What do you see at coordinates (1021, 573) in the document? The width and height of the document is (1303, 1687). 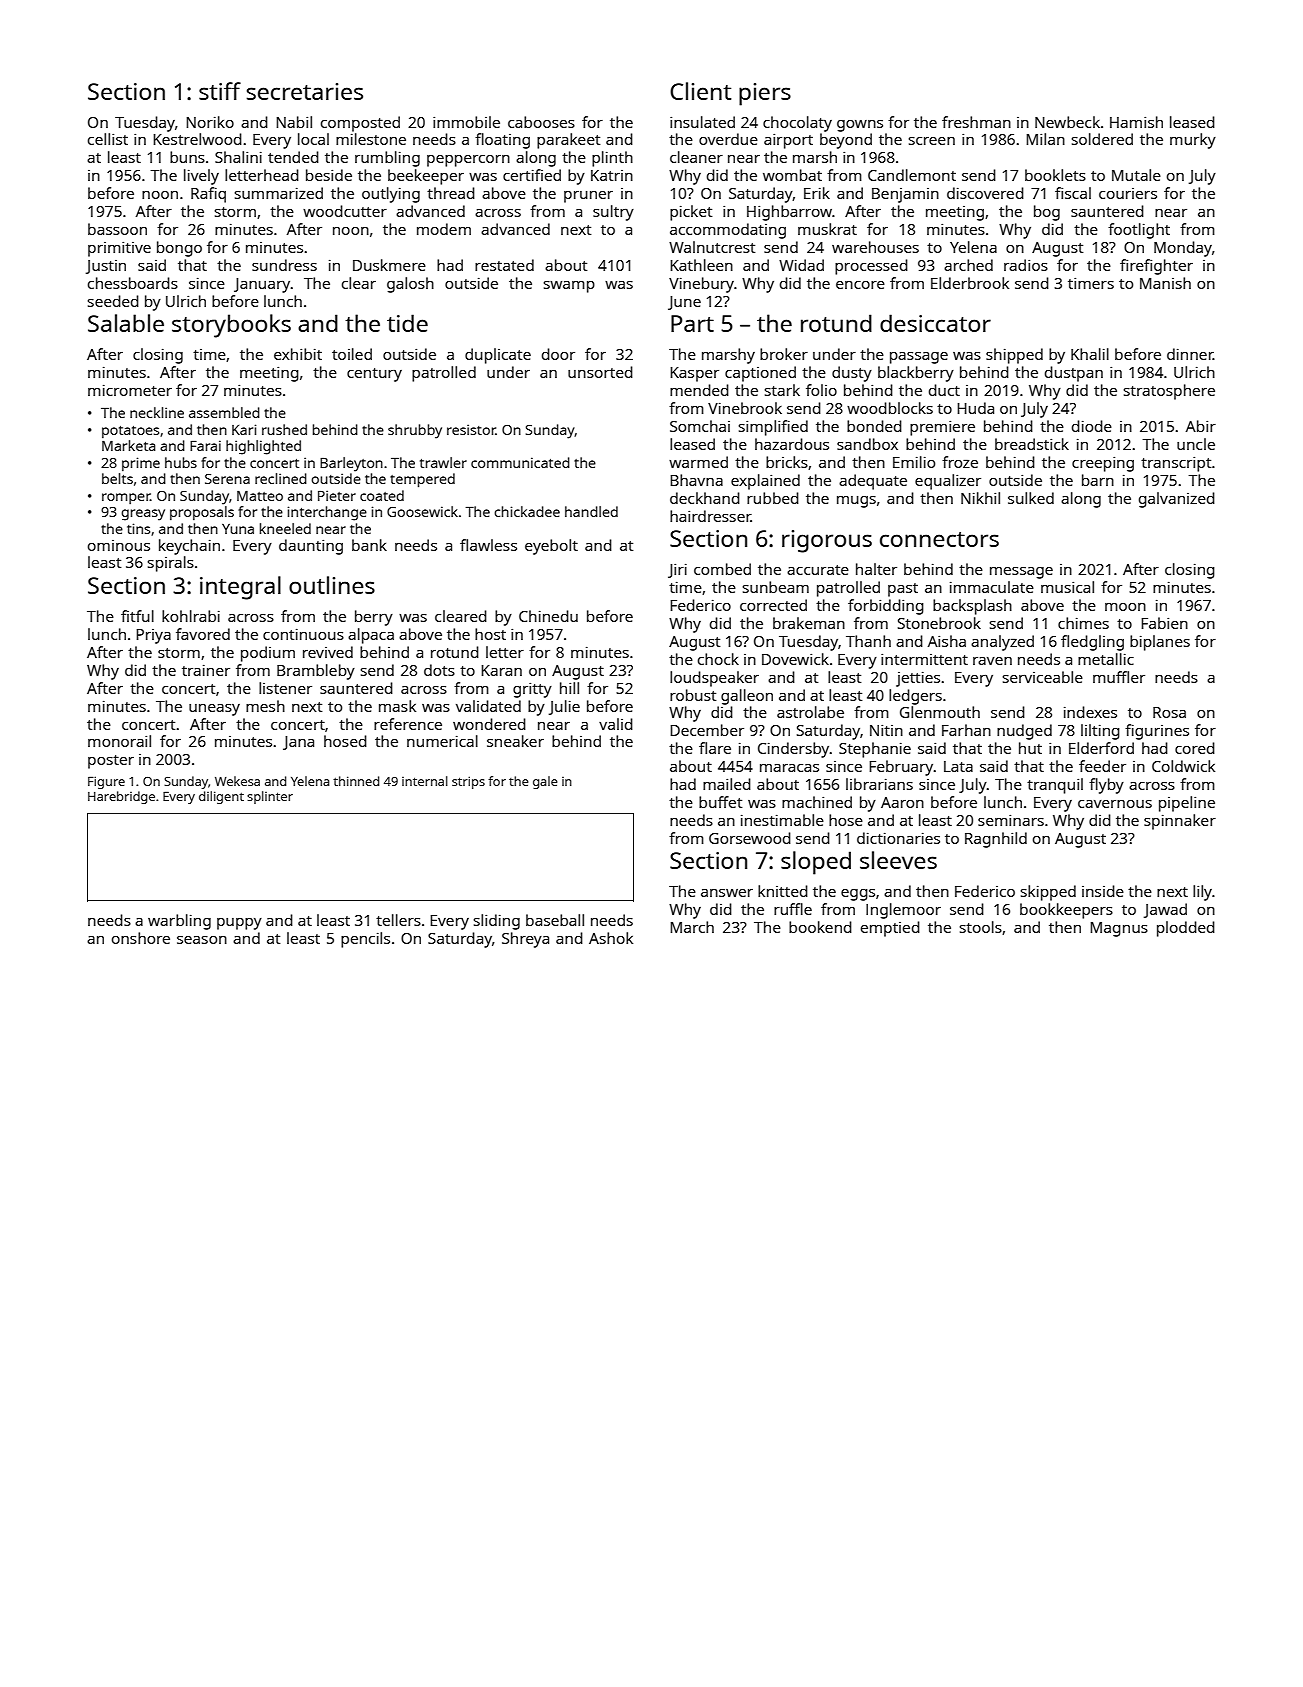 I see `message` at bounding box center [1021, 573].
